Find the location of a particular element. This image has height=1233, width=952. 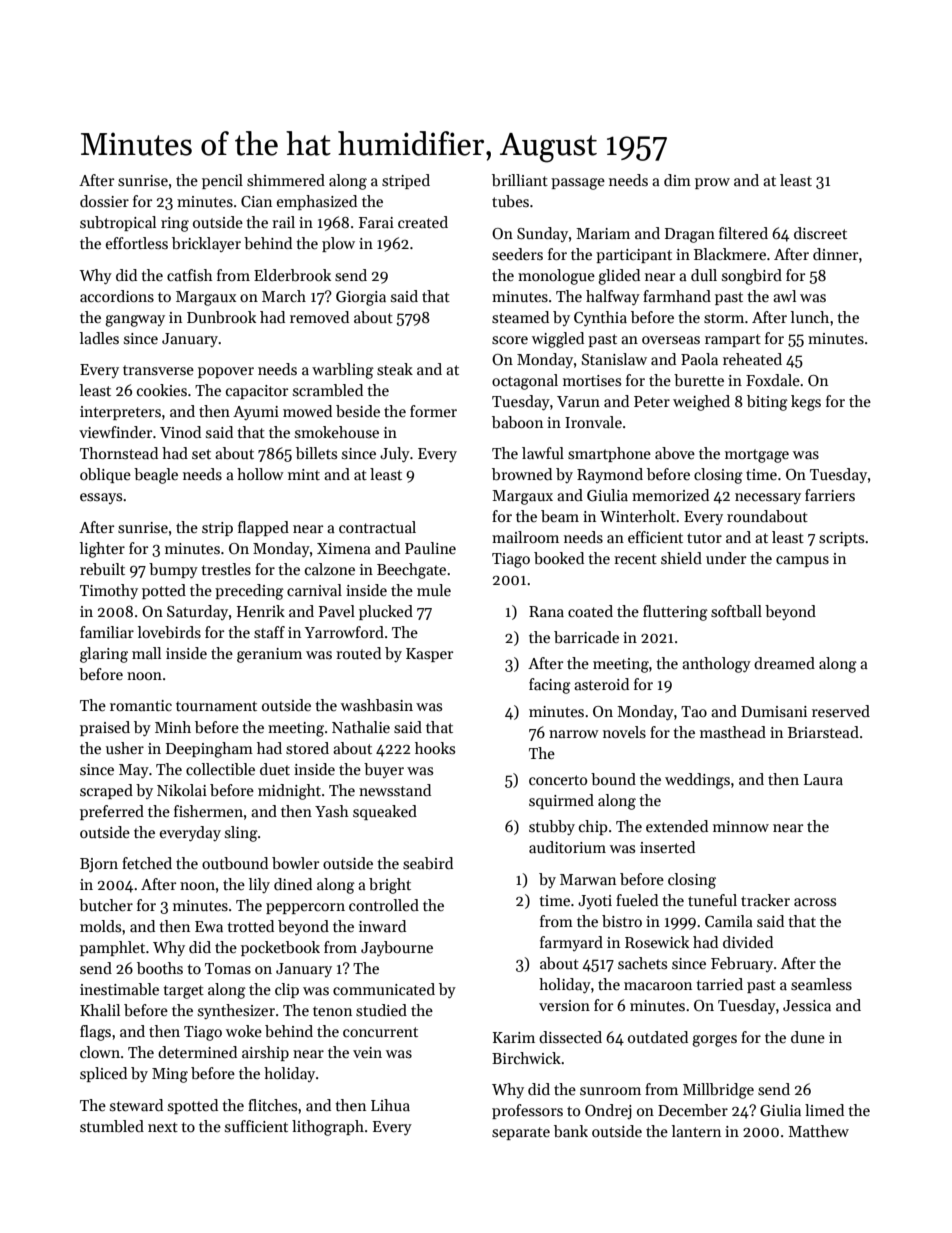

Kasper is located at coordinates (429, 655).
